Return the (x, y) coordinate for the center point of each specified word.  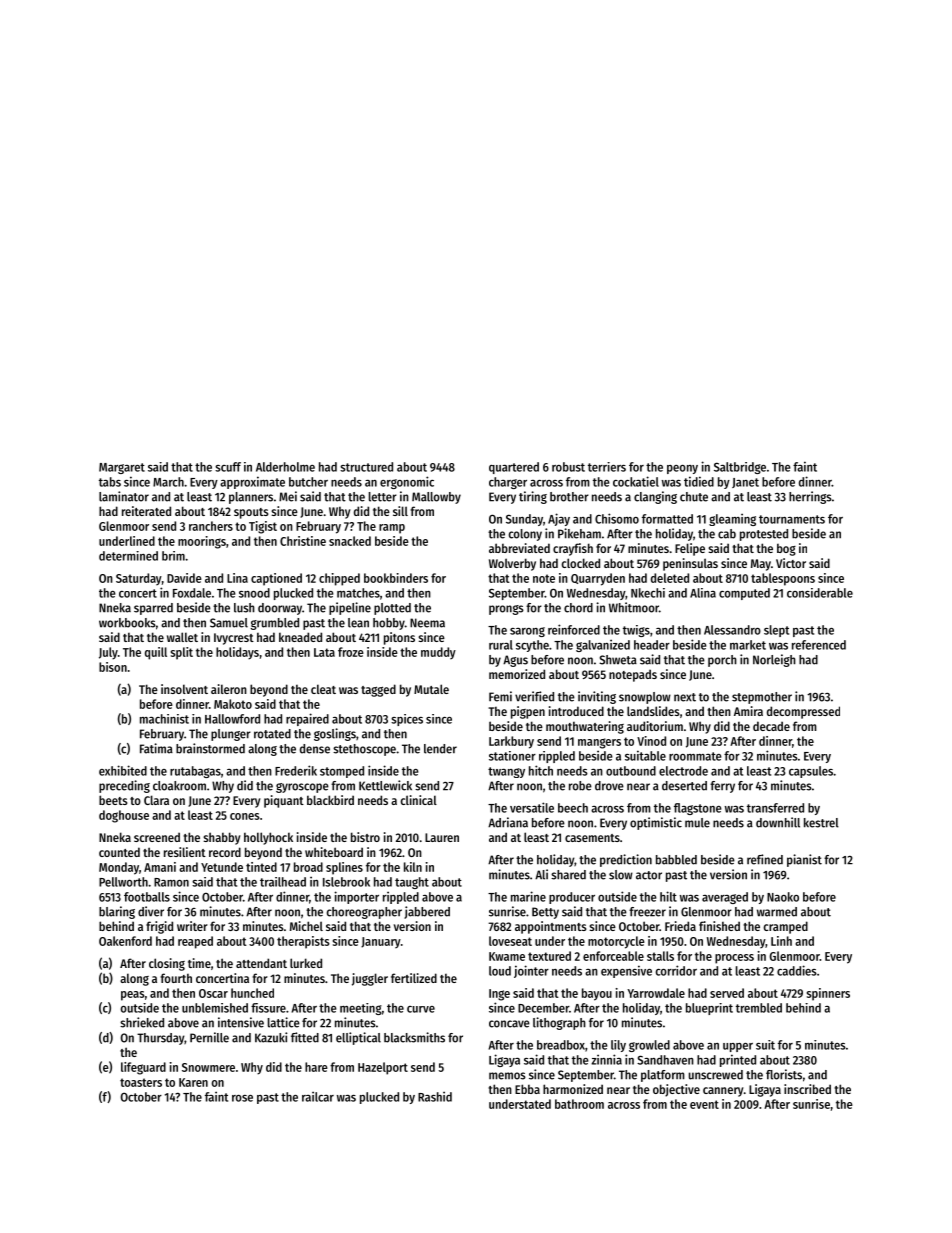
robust (568, 467)
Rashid (435, 1096)
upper (738, 1047)
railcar (318, 1096)
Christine (303, 541)
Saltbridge (740, 468)
